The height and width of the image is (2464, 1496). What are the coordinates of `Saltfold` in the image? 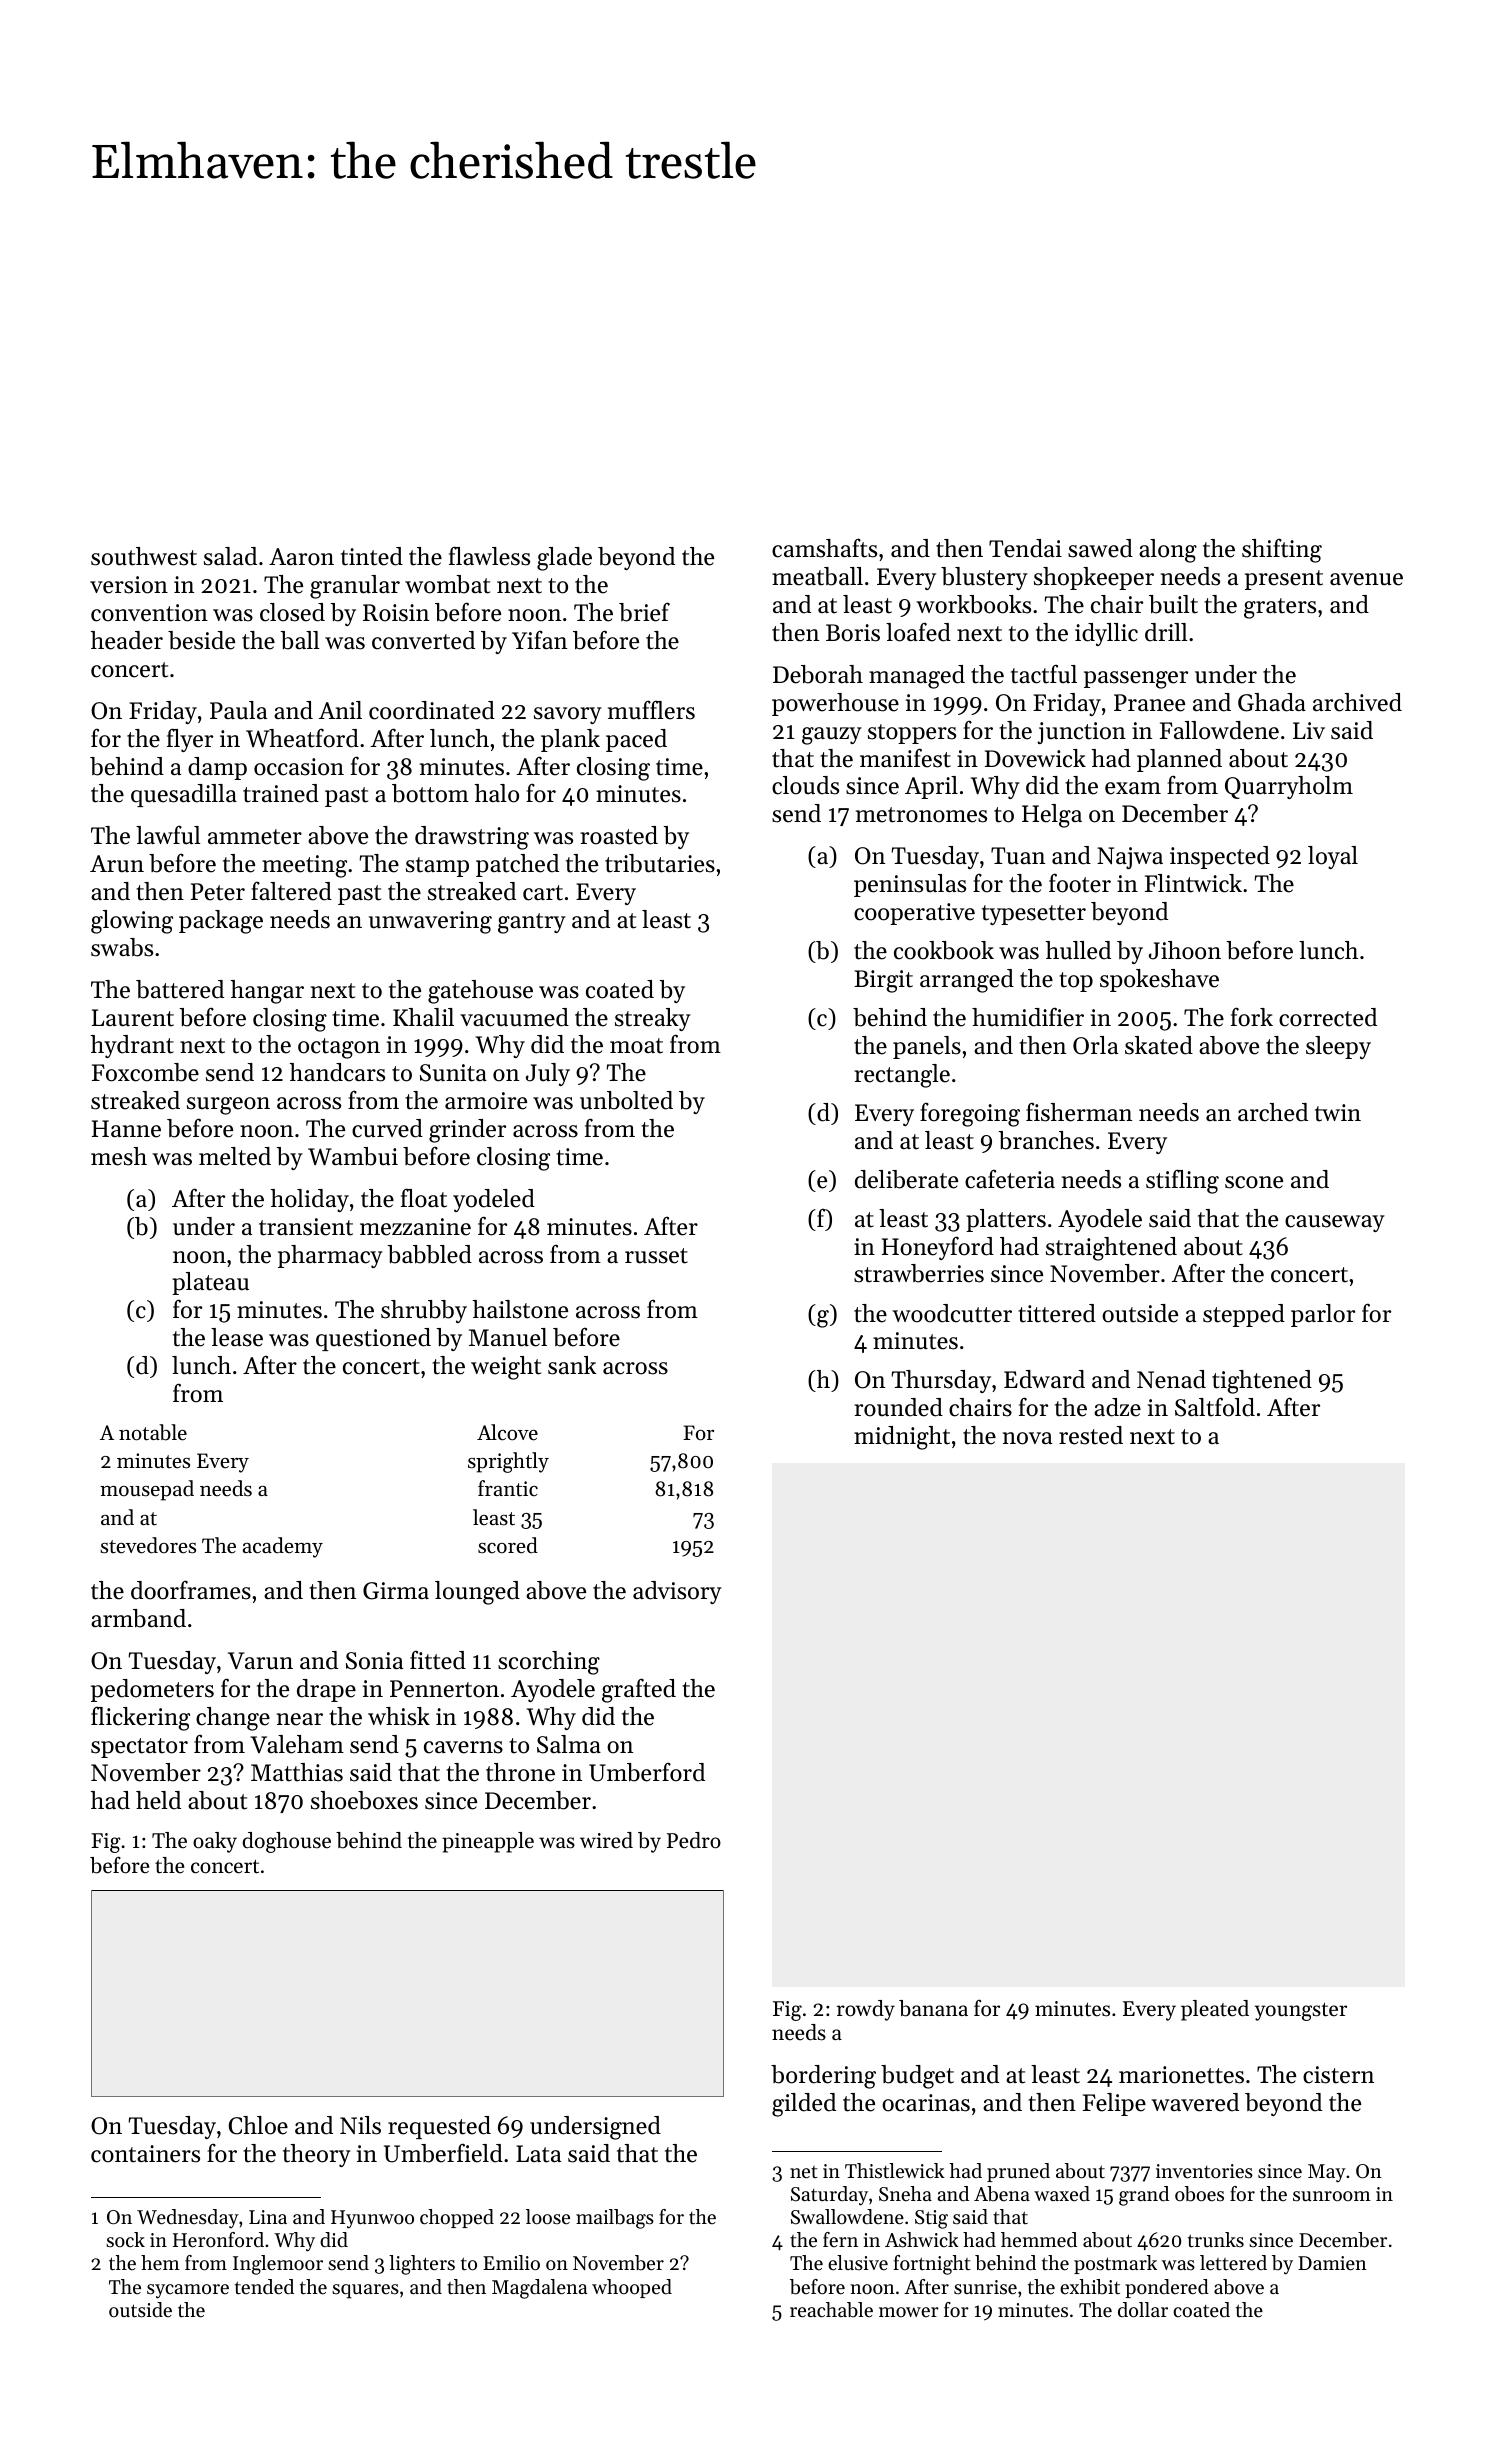 It's located at (1215, 1407).
